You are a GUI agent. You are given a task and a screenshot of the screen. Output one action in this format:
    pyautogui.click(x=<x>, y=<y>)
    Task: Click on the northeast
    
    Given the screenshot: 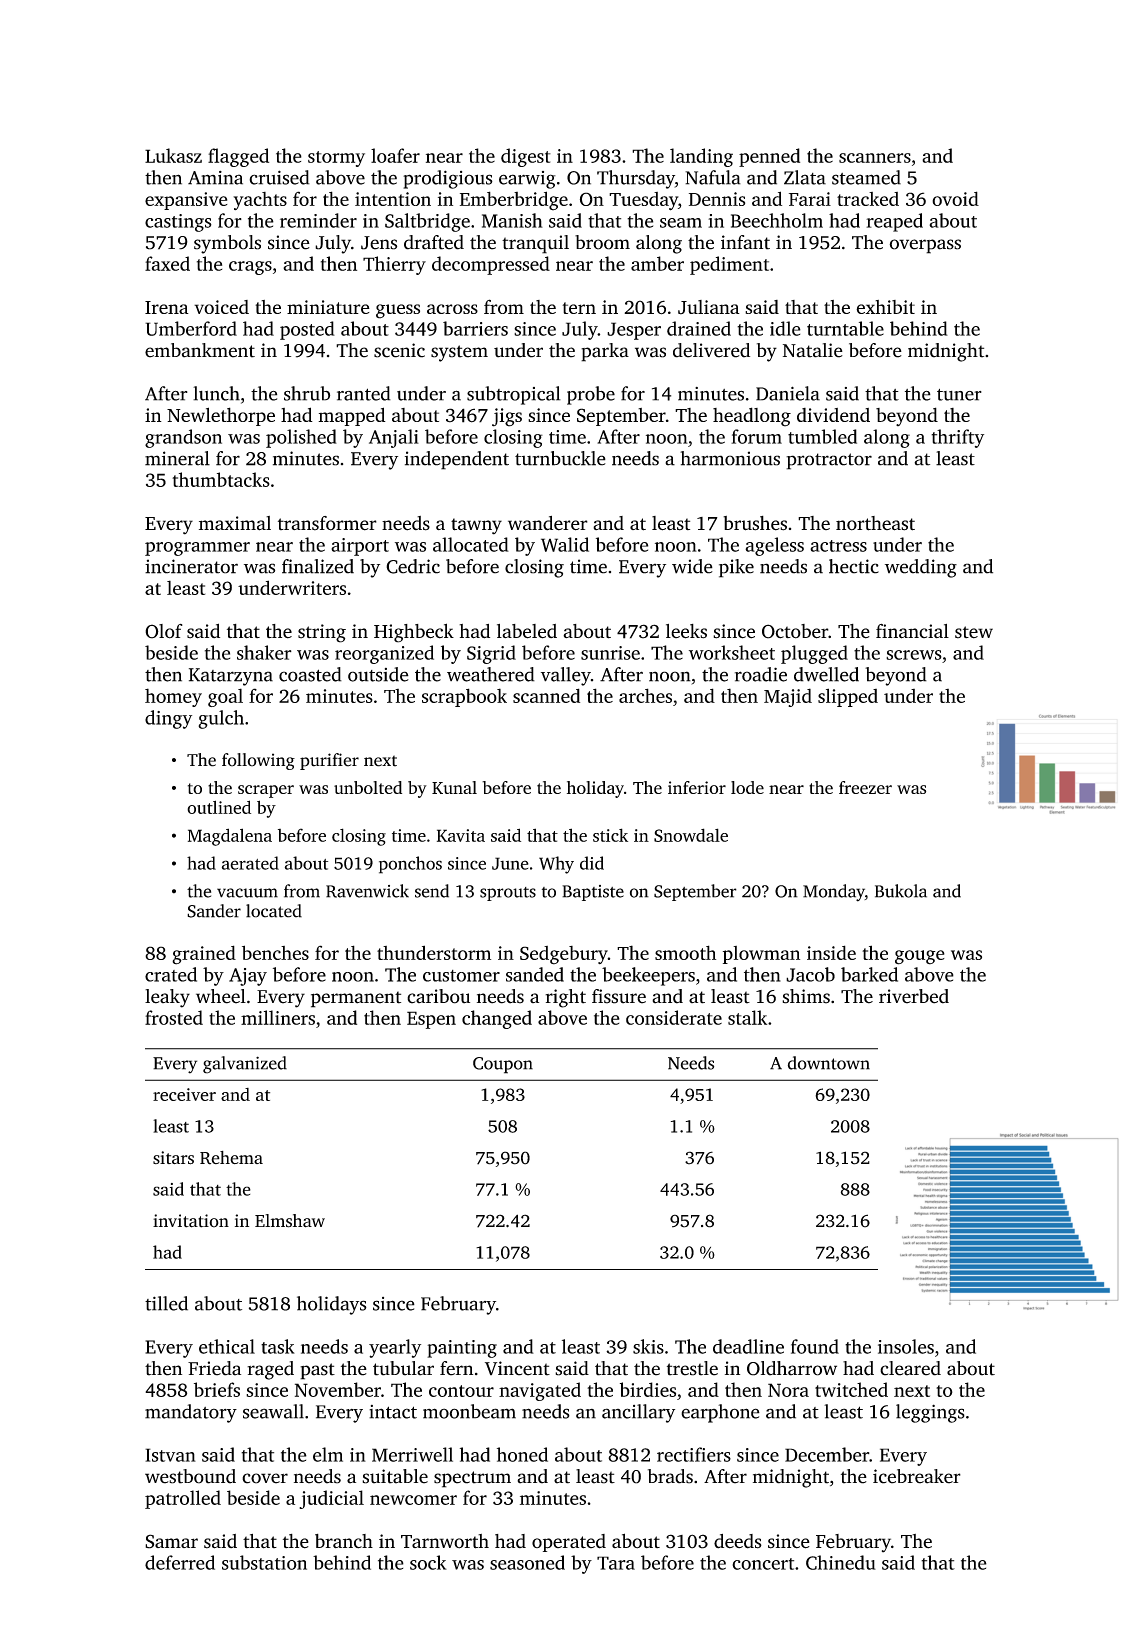 What is the action you would take?
    pyautogui.click(x=875, y=523)
